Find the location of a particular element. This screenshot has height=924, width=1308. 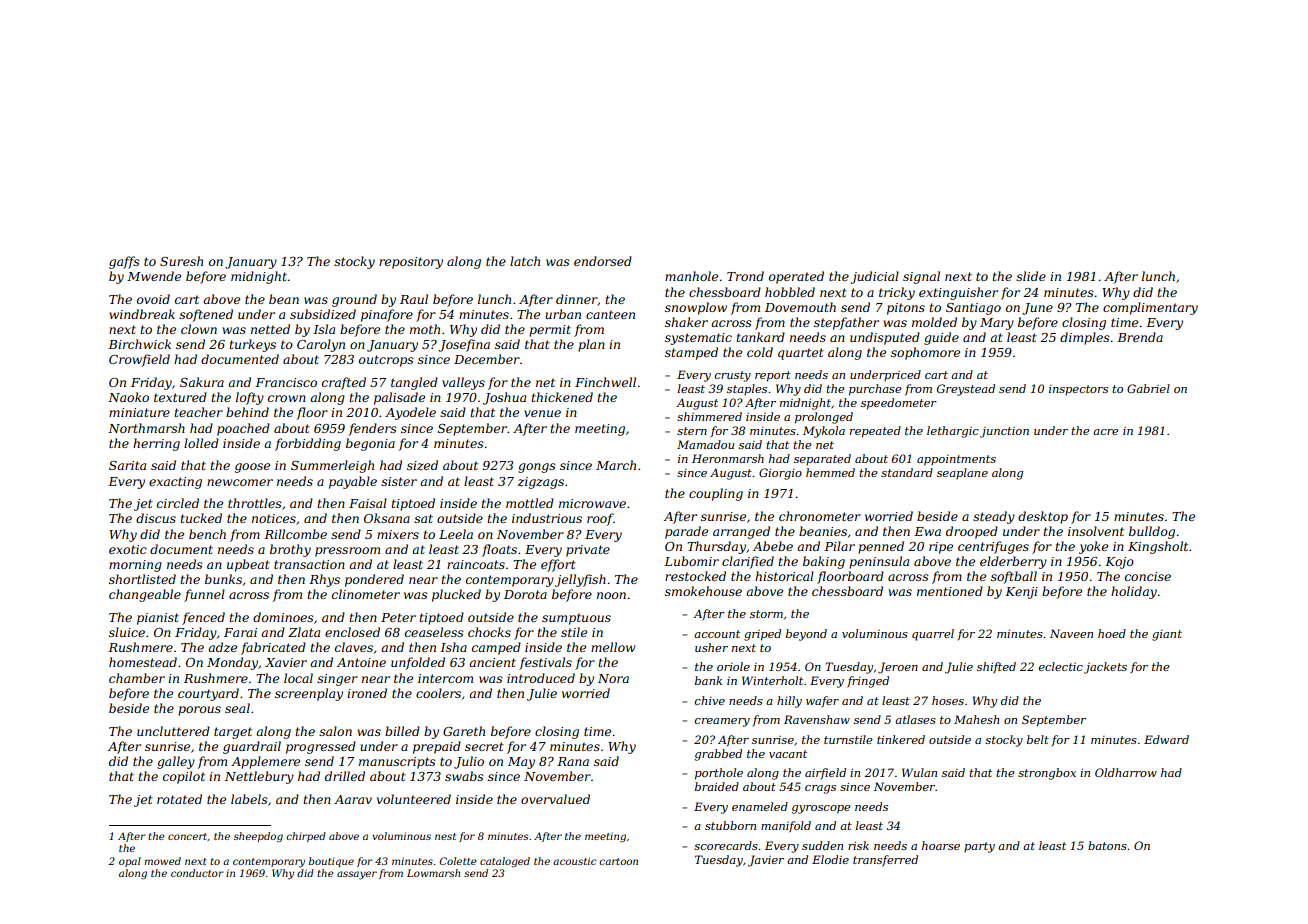

drilled is located at coordinates (345, 776).
